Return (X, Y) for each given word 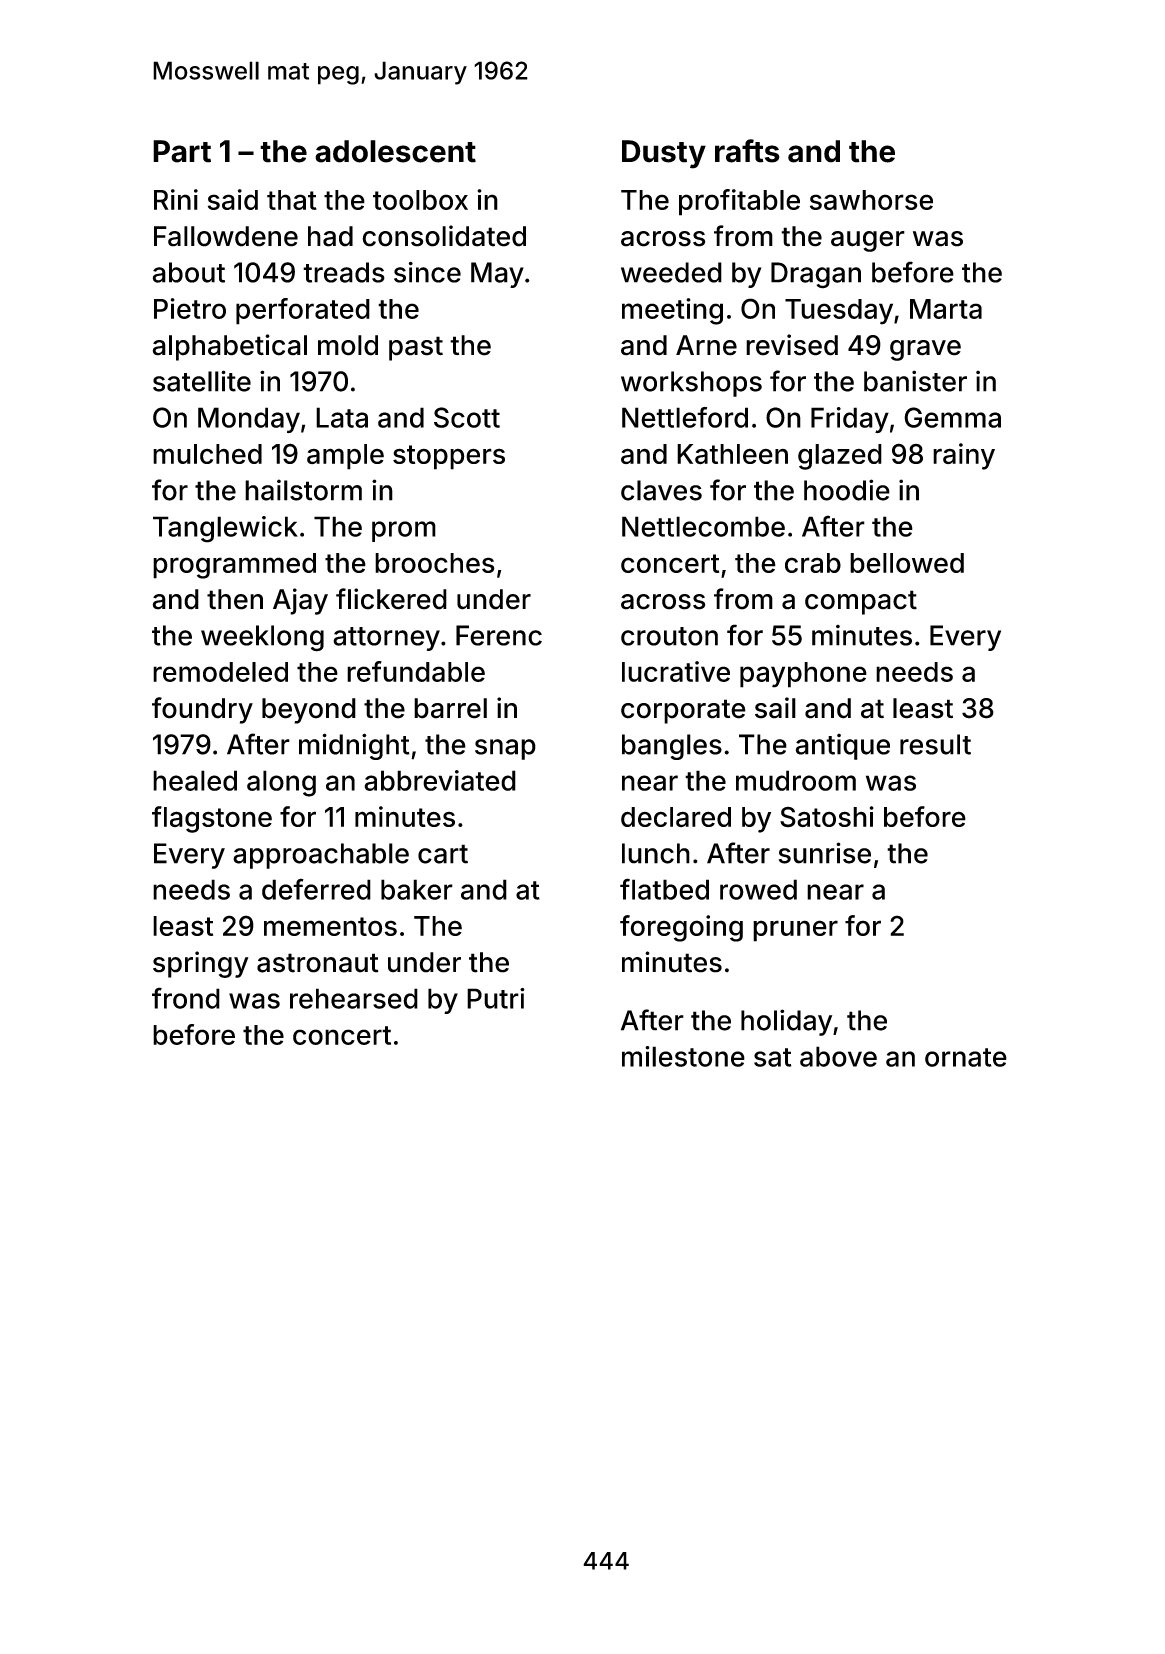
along (281, 783)
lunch (656, 853)
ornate (966, 1057)
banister (915, 381)
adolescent (395, 151)
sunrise (825, 853)
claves (661, 490)
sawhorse (871, 200)
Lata (342, 417)
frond (186, 998)
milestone (683, 1056)
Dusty (664, 154)
